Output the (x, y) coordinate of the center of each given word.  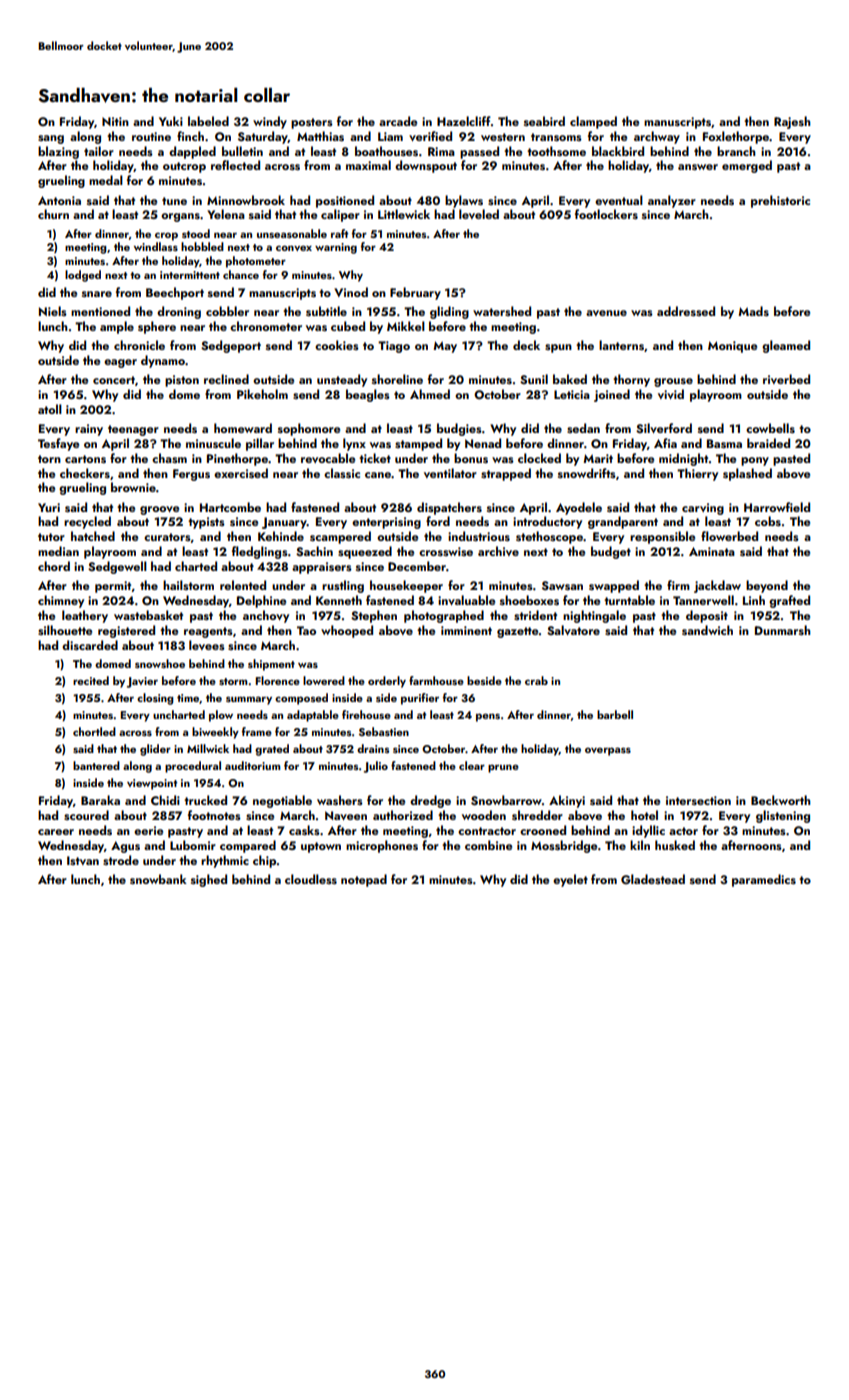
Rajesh (792, 122)
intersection (698, 800)
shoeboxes (529, 600)
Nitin (115, 121)
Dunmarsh (783, 630)
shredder (537, 815)
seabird (544, 121)
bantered (96, 765)
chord (54, 566)
